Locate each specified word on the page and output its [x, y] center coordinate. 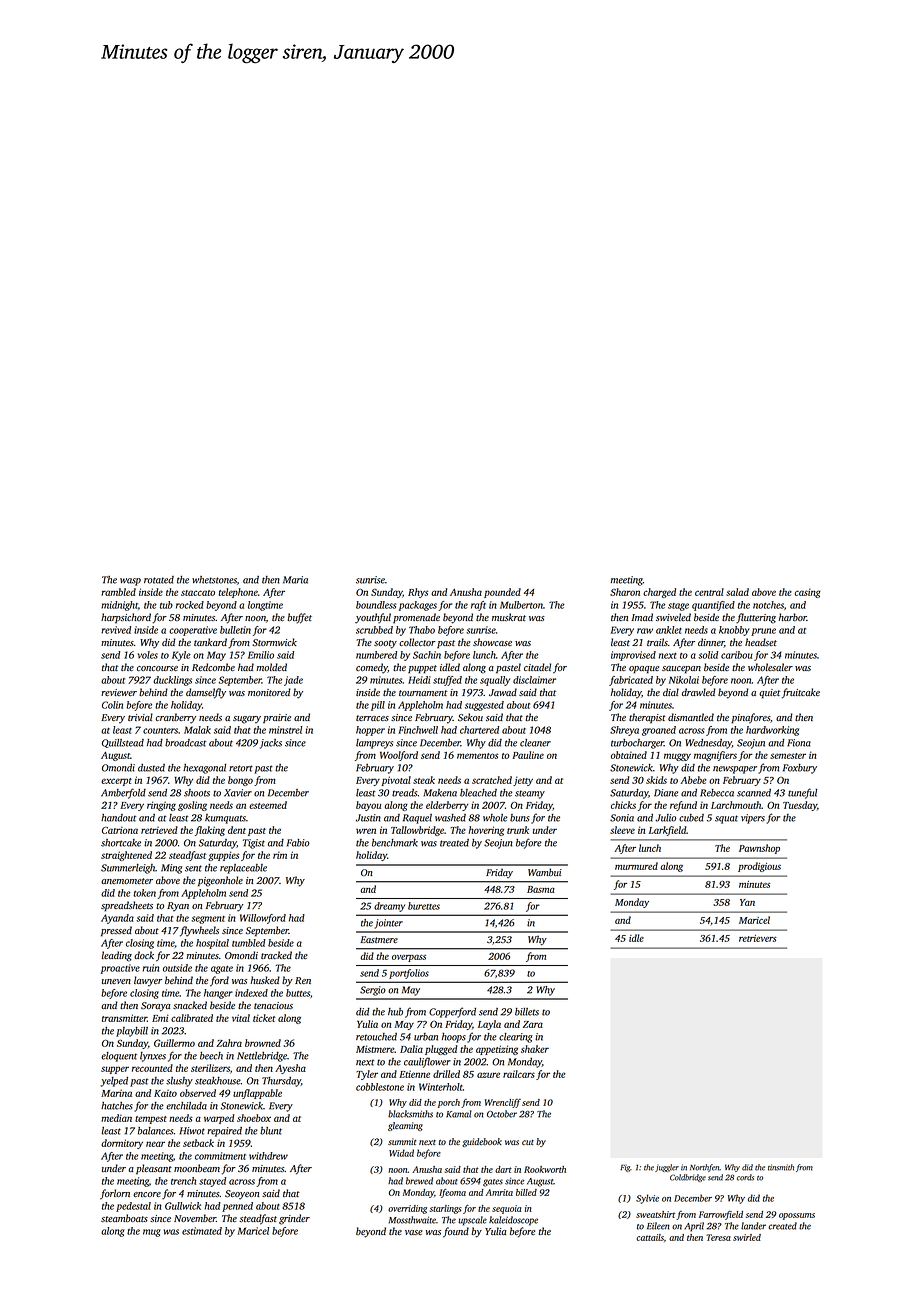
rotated [159, 580]
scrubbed [374, 630]
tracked [276, 955]
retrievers [758, 938]
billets [527, 1012]
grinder [294, 1219]
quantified [713, 606]
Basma [541, 889]
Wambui [545, 872]
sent [193, 868]
